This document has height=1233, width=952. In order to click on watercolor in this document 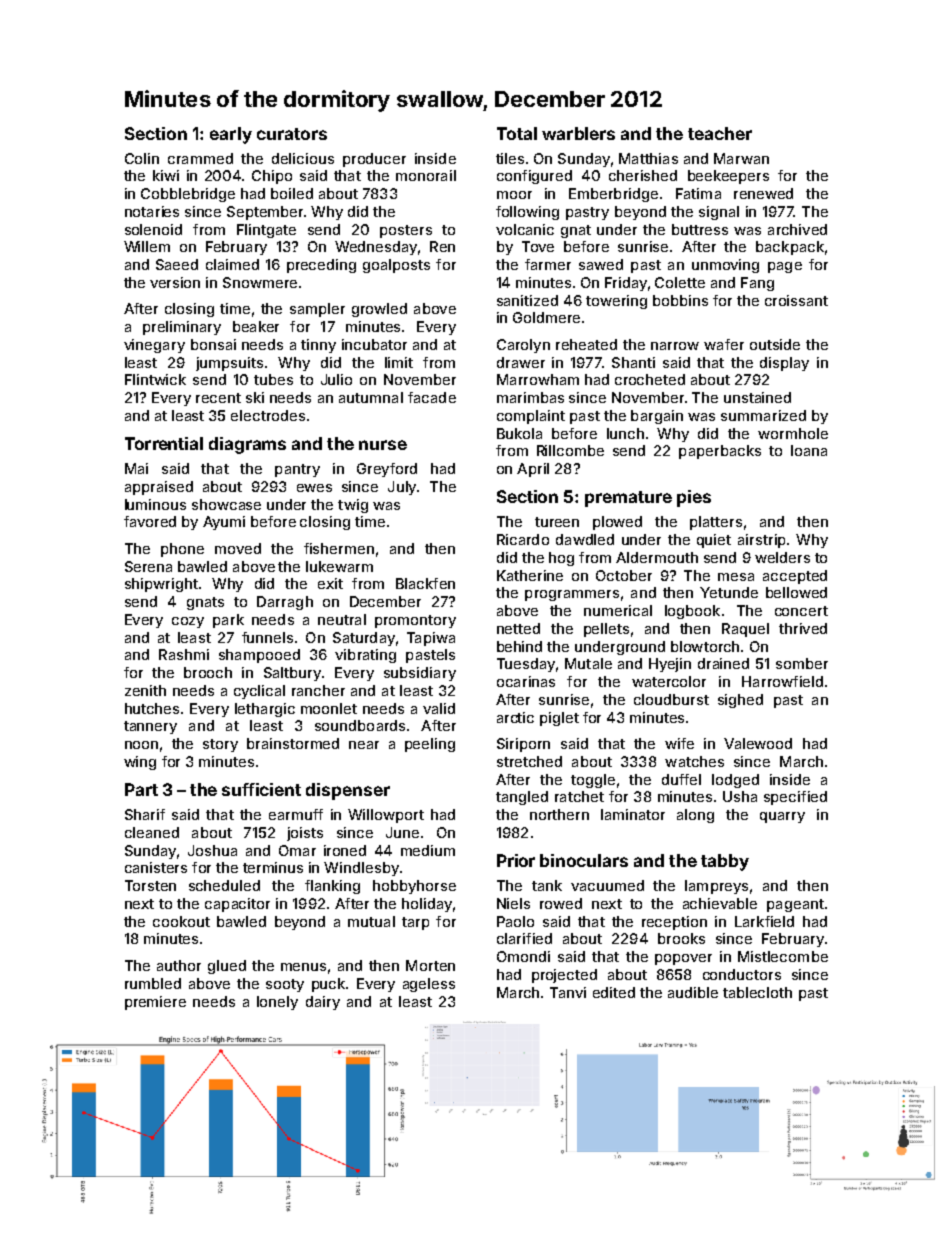, I will do `click(669, 681)`.
